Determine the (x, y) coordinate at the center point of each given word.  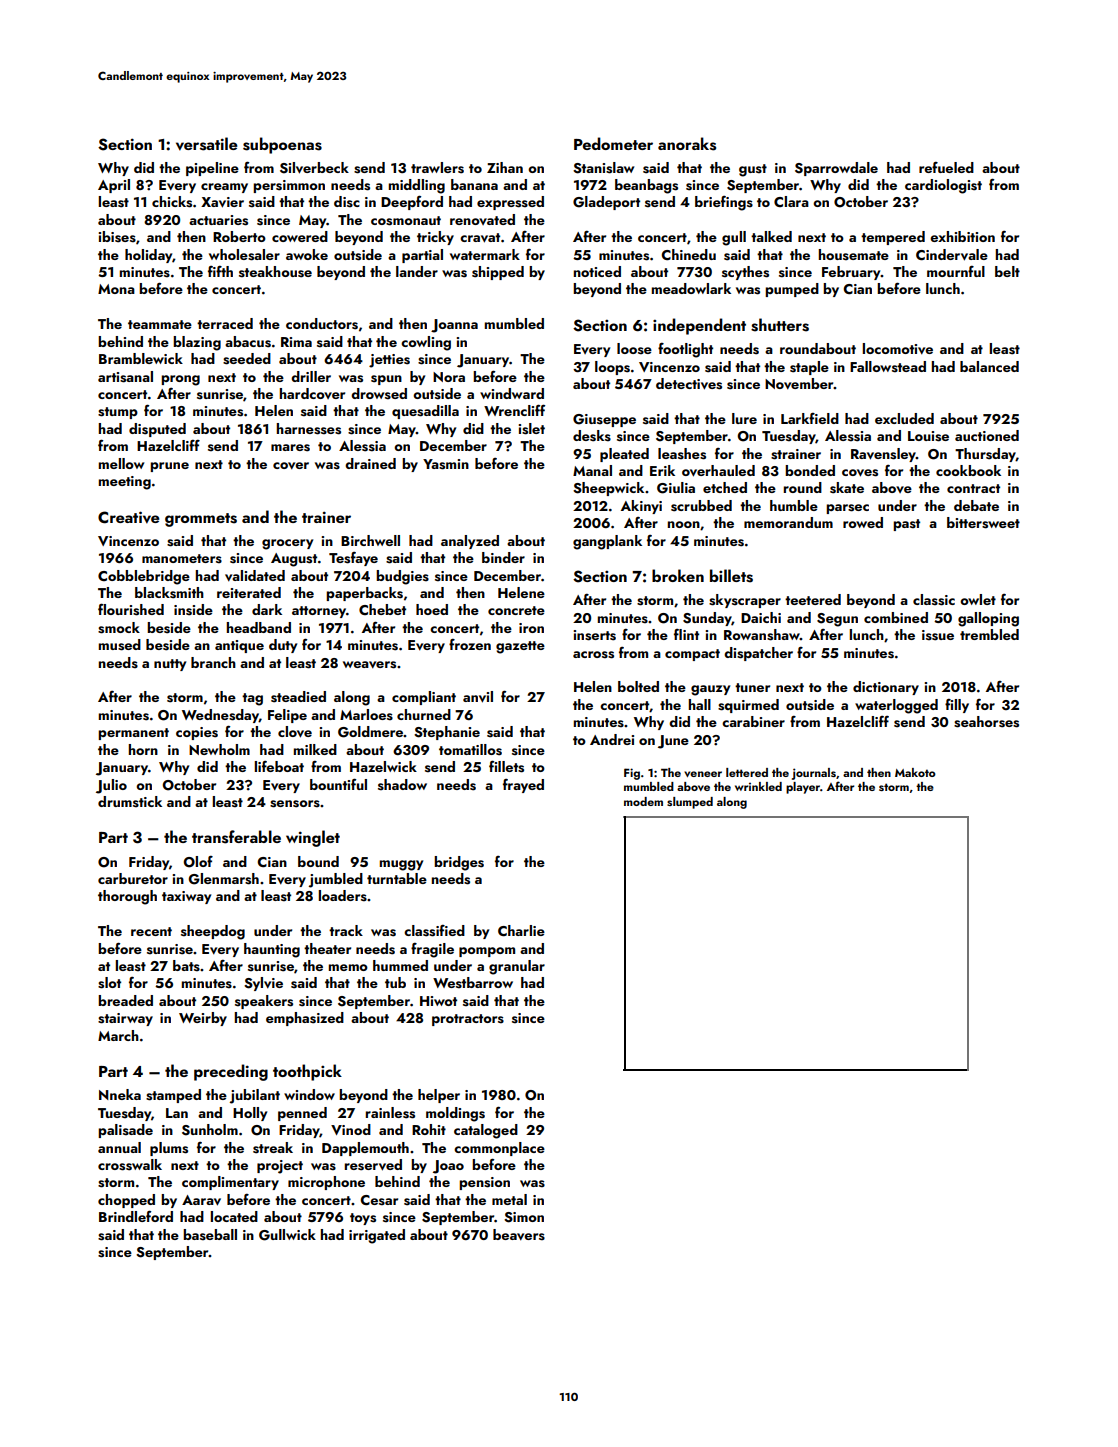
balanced (989, 366)
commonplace (499, 1149)
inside (193, 610)
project (280, 1167)
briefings (724, 203)
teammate (160, 324)
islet (532, 429)
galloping (988, 619)
